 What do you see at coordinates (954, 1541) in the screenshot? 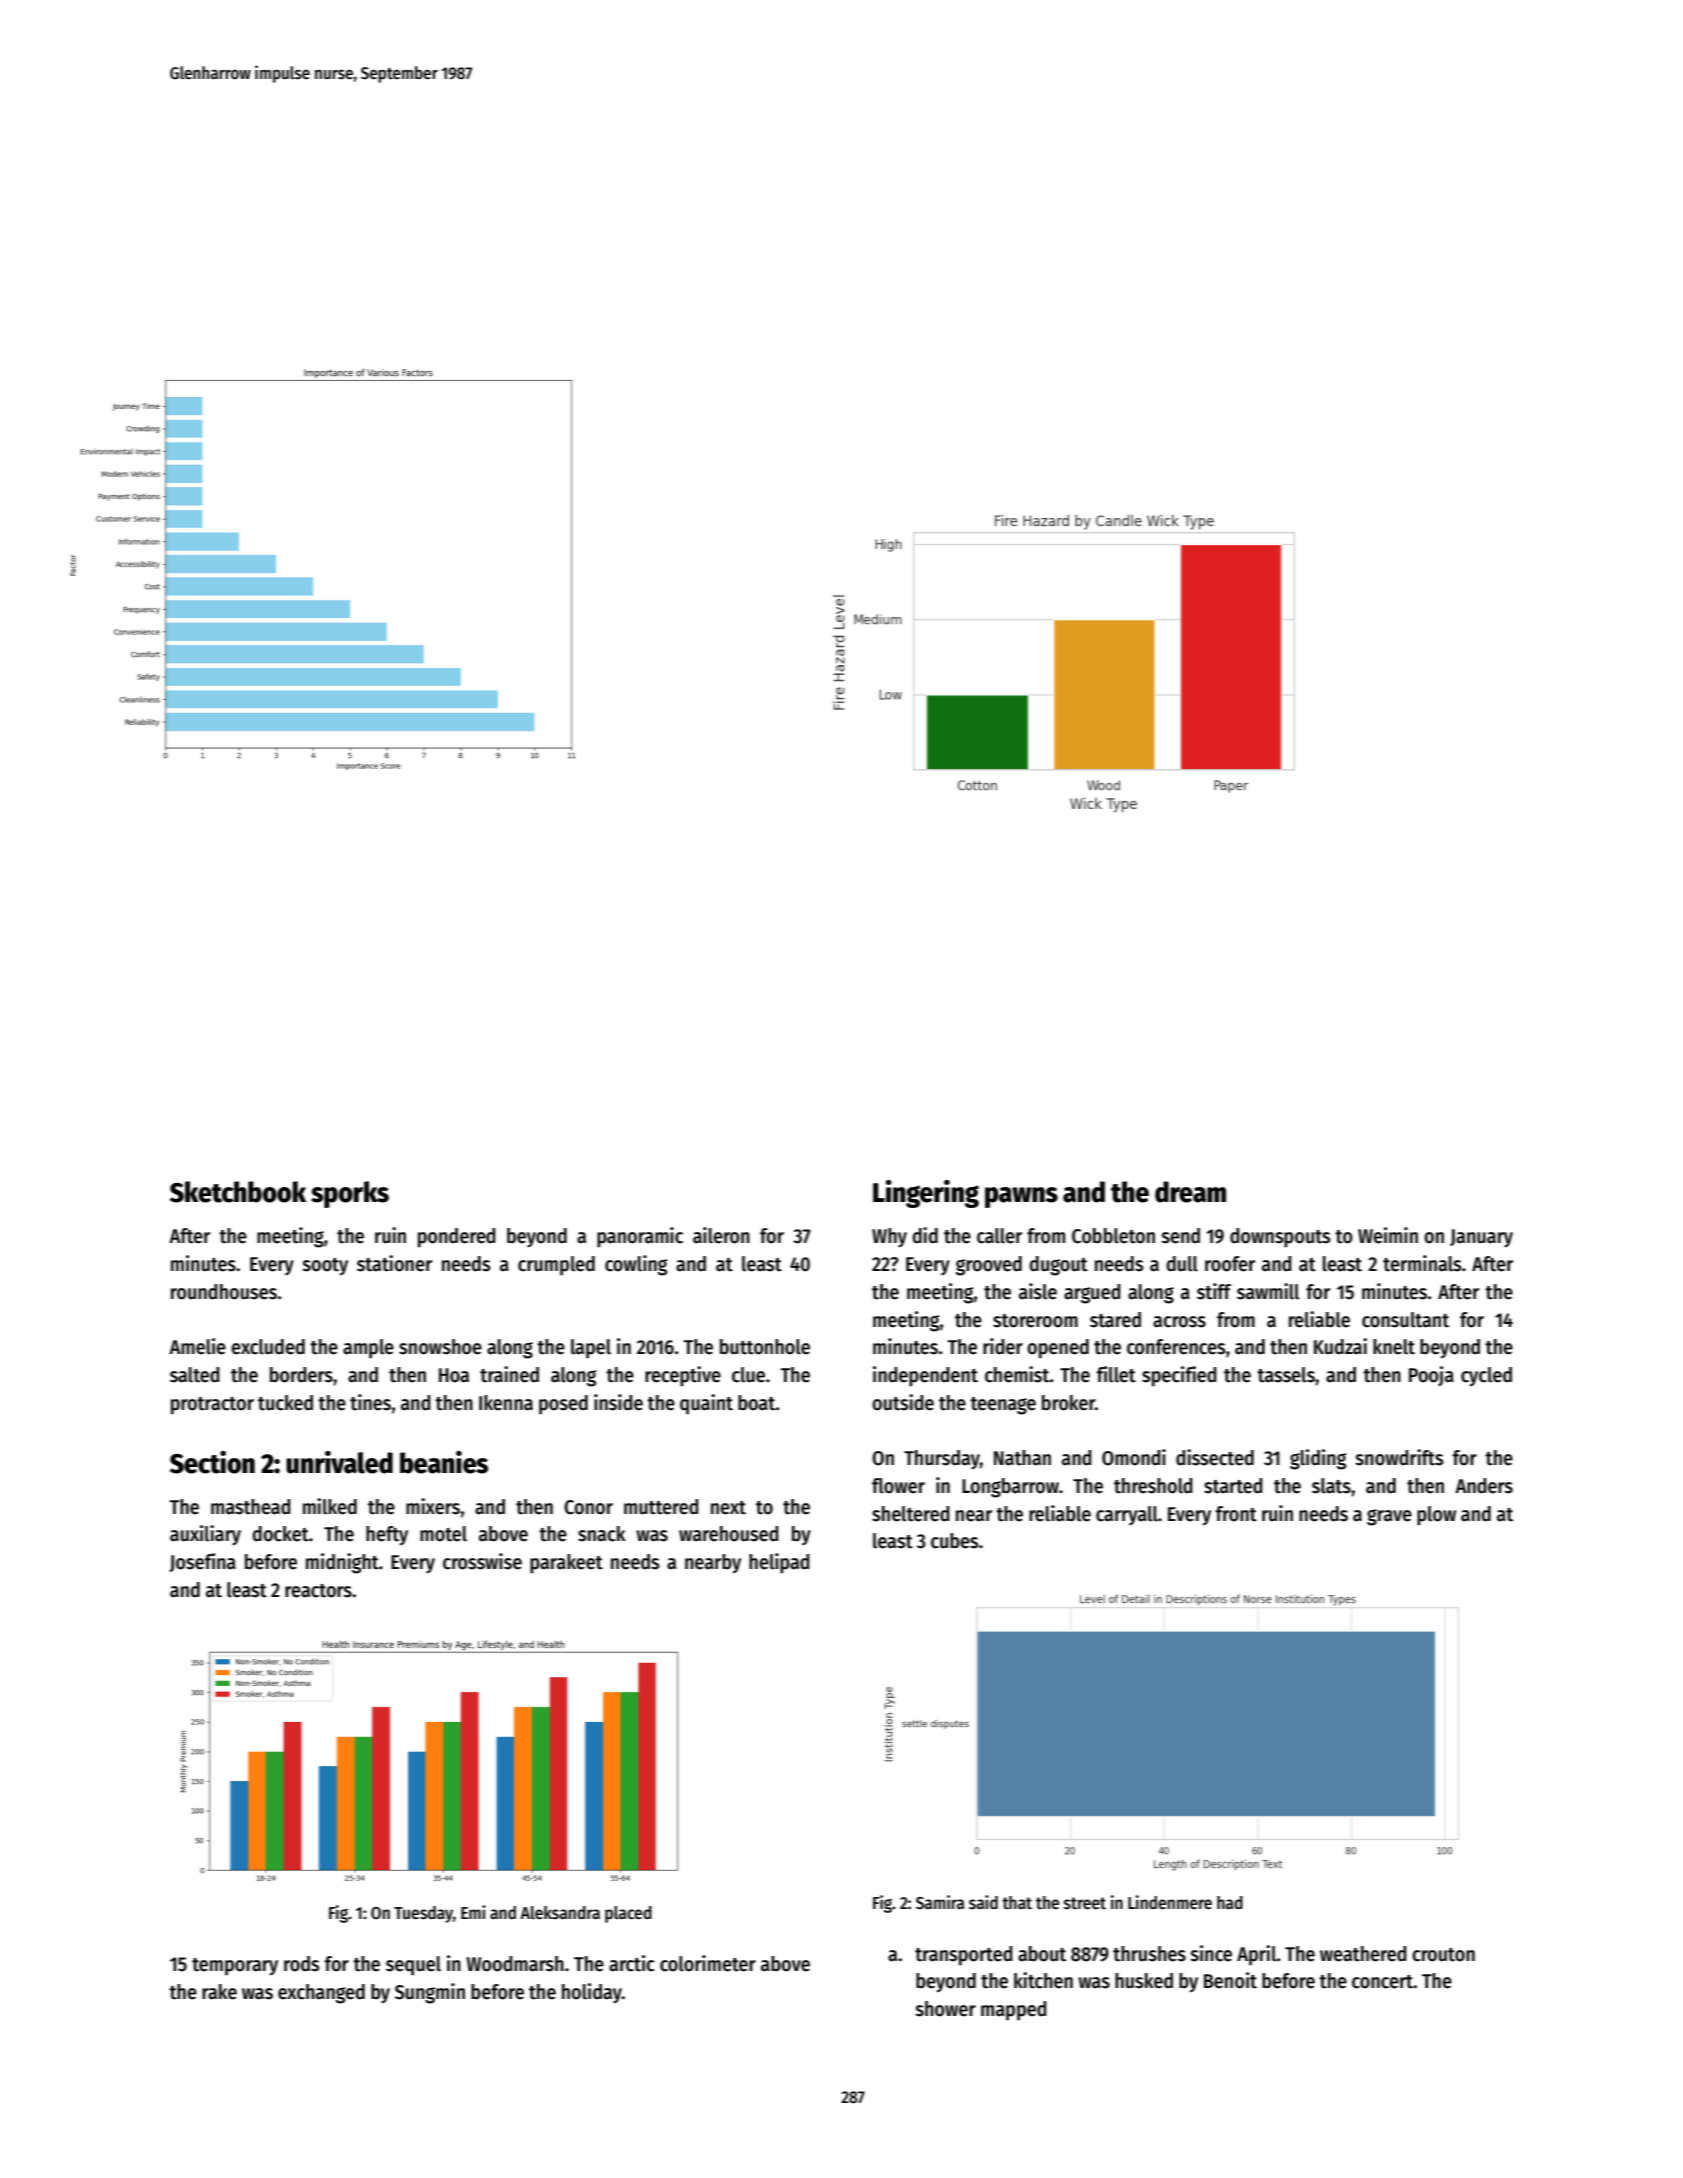
I see `cubes` at bounding box center [954, 1541].
